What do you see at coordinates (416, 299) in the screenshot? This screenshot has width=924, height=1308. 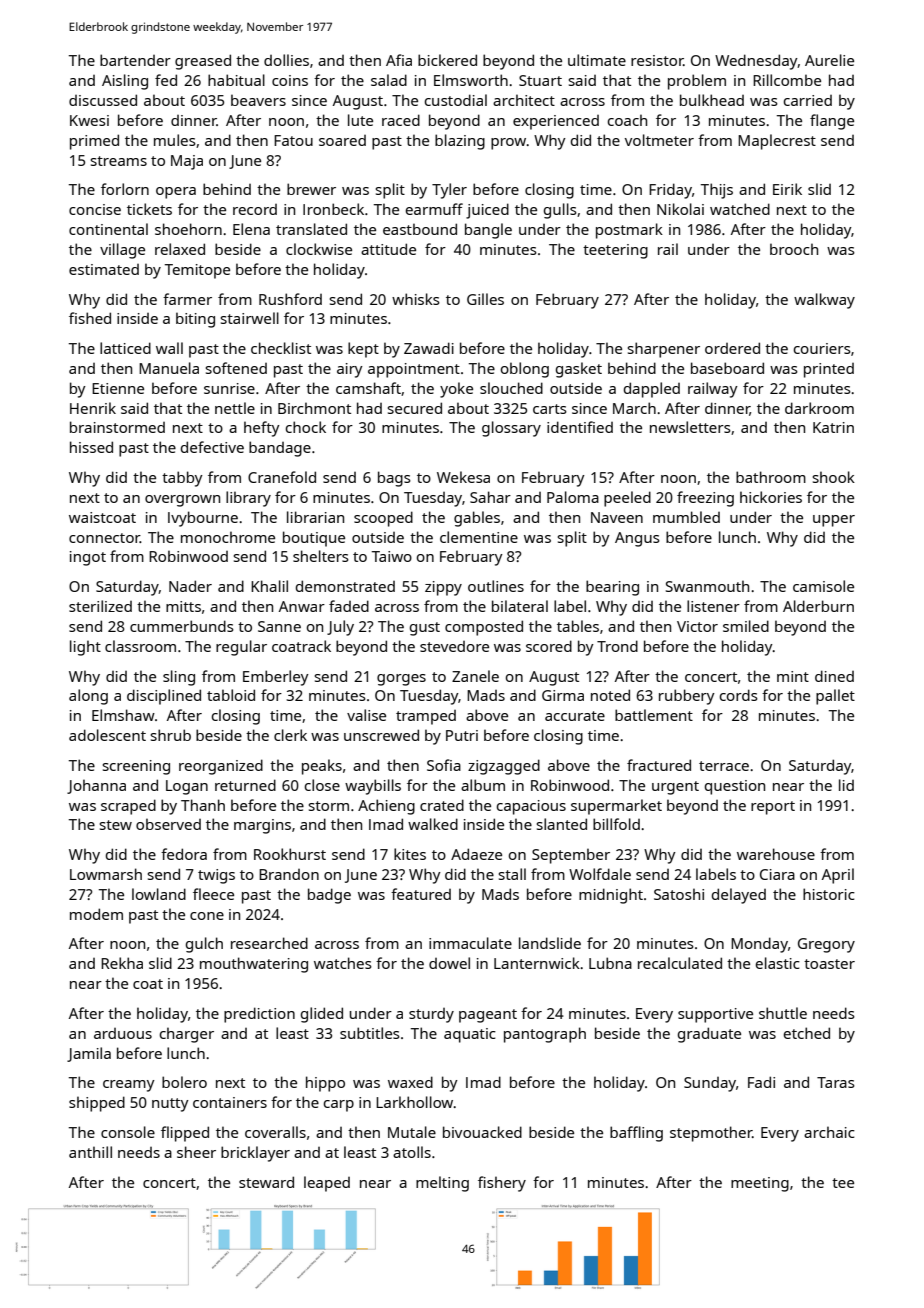 I see `whisks` at bounding box center [416, 299].
